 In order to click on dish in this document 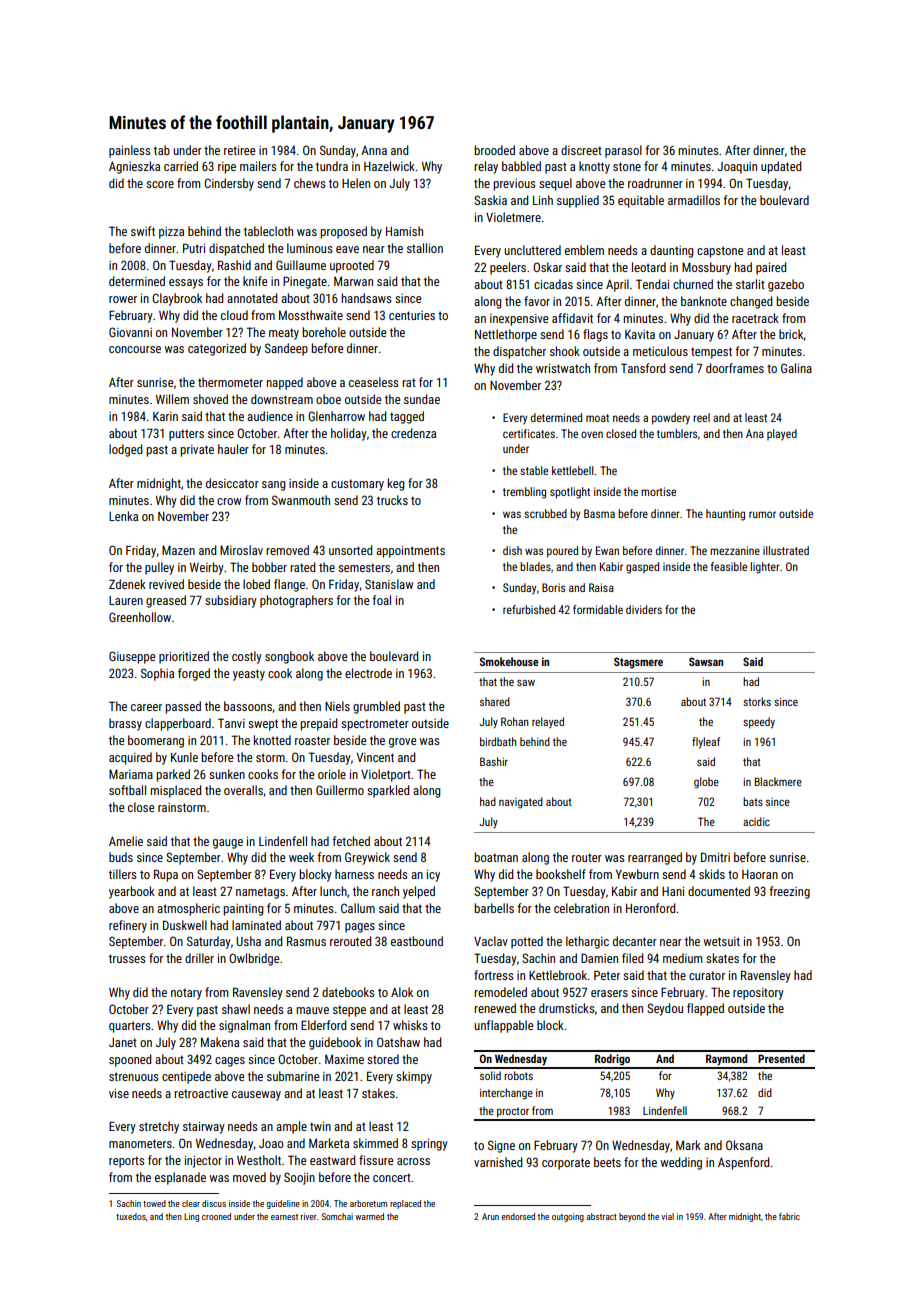, I will do `click(512, 550)`.
